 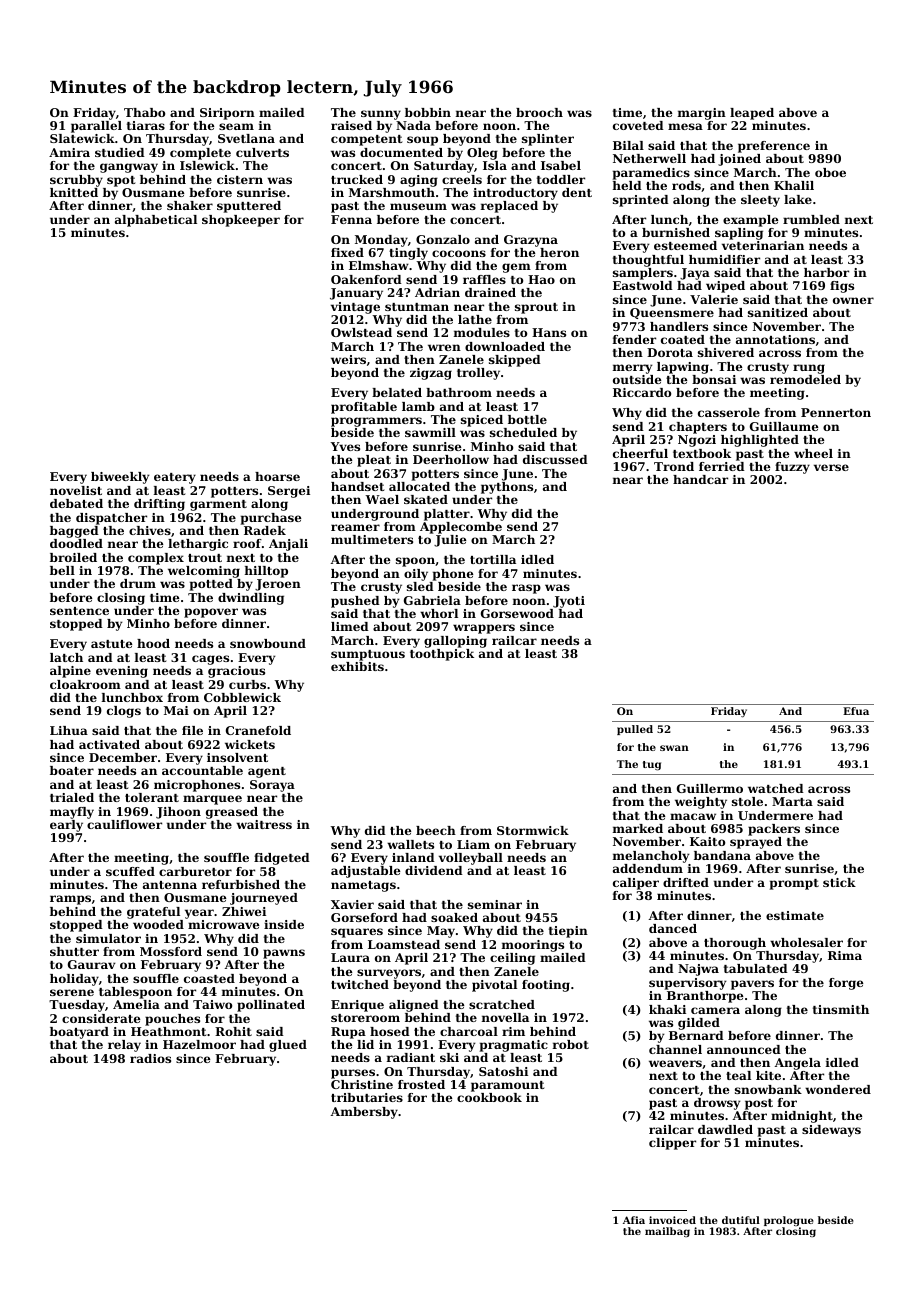 What do you see at coordinates (561, 165) in the page?
I see `Isabel` at bounding box center [561, 165].
